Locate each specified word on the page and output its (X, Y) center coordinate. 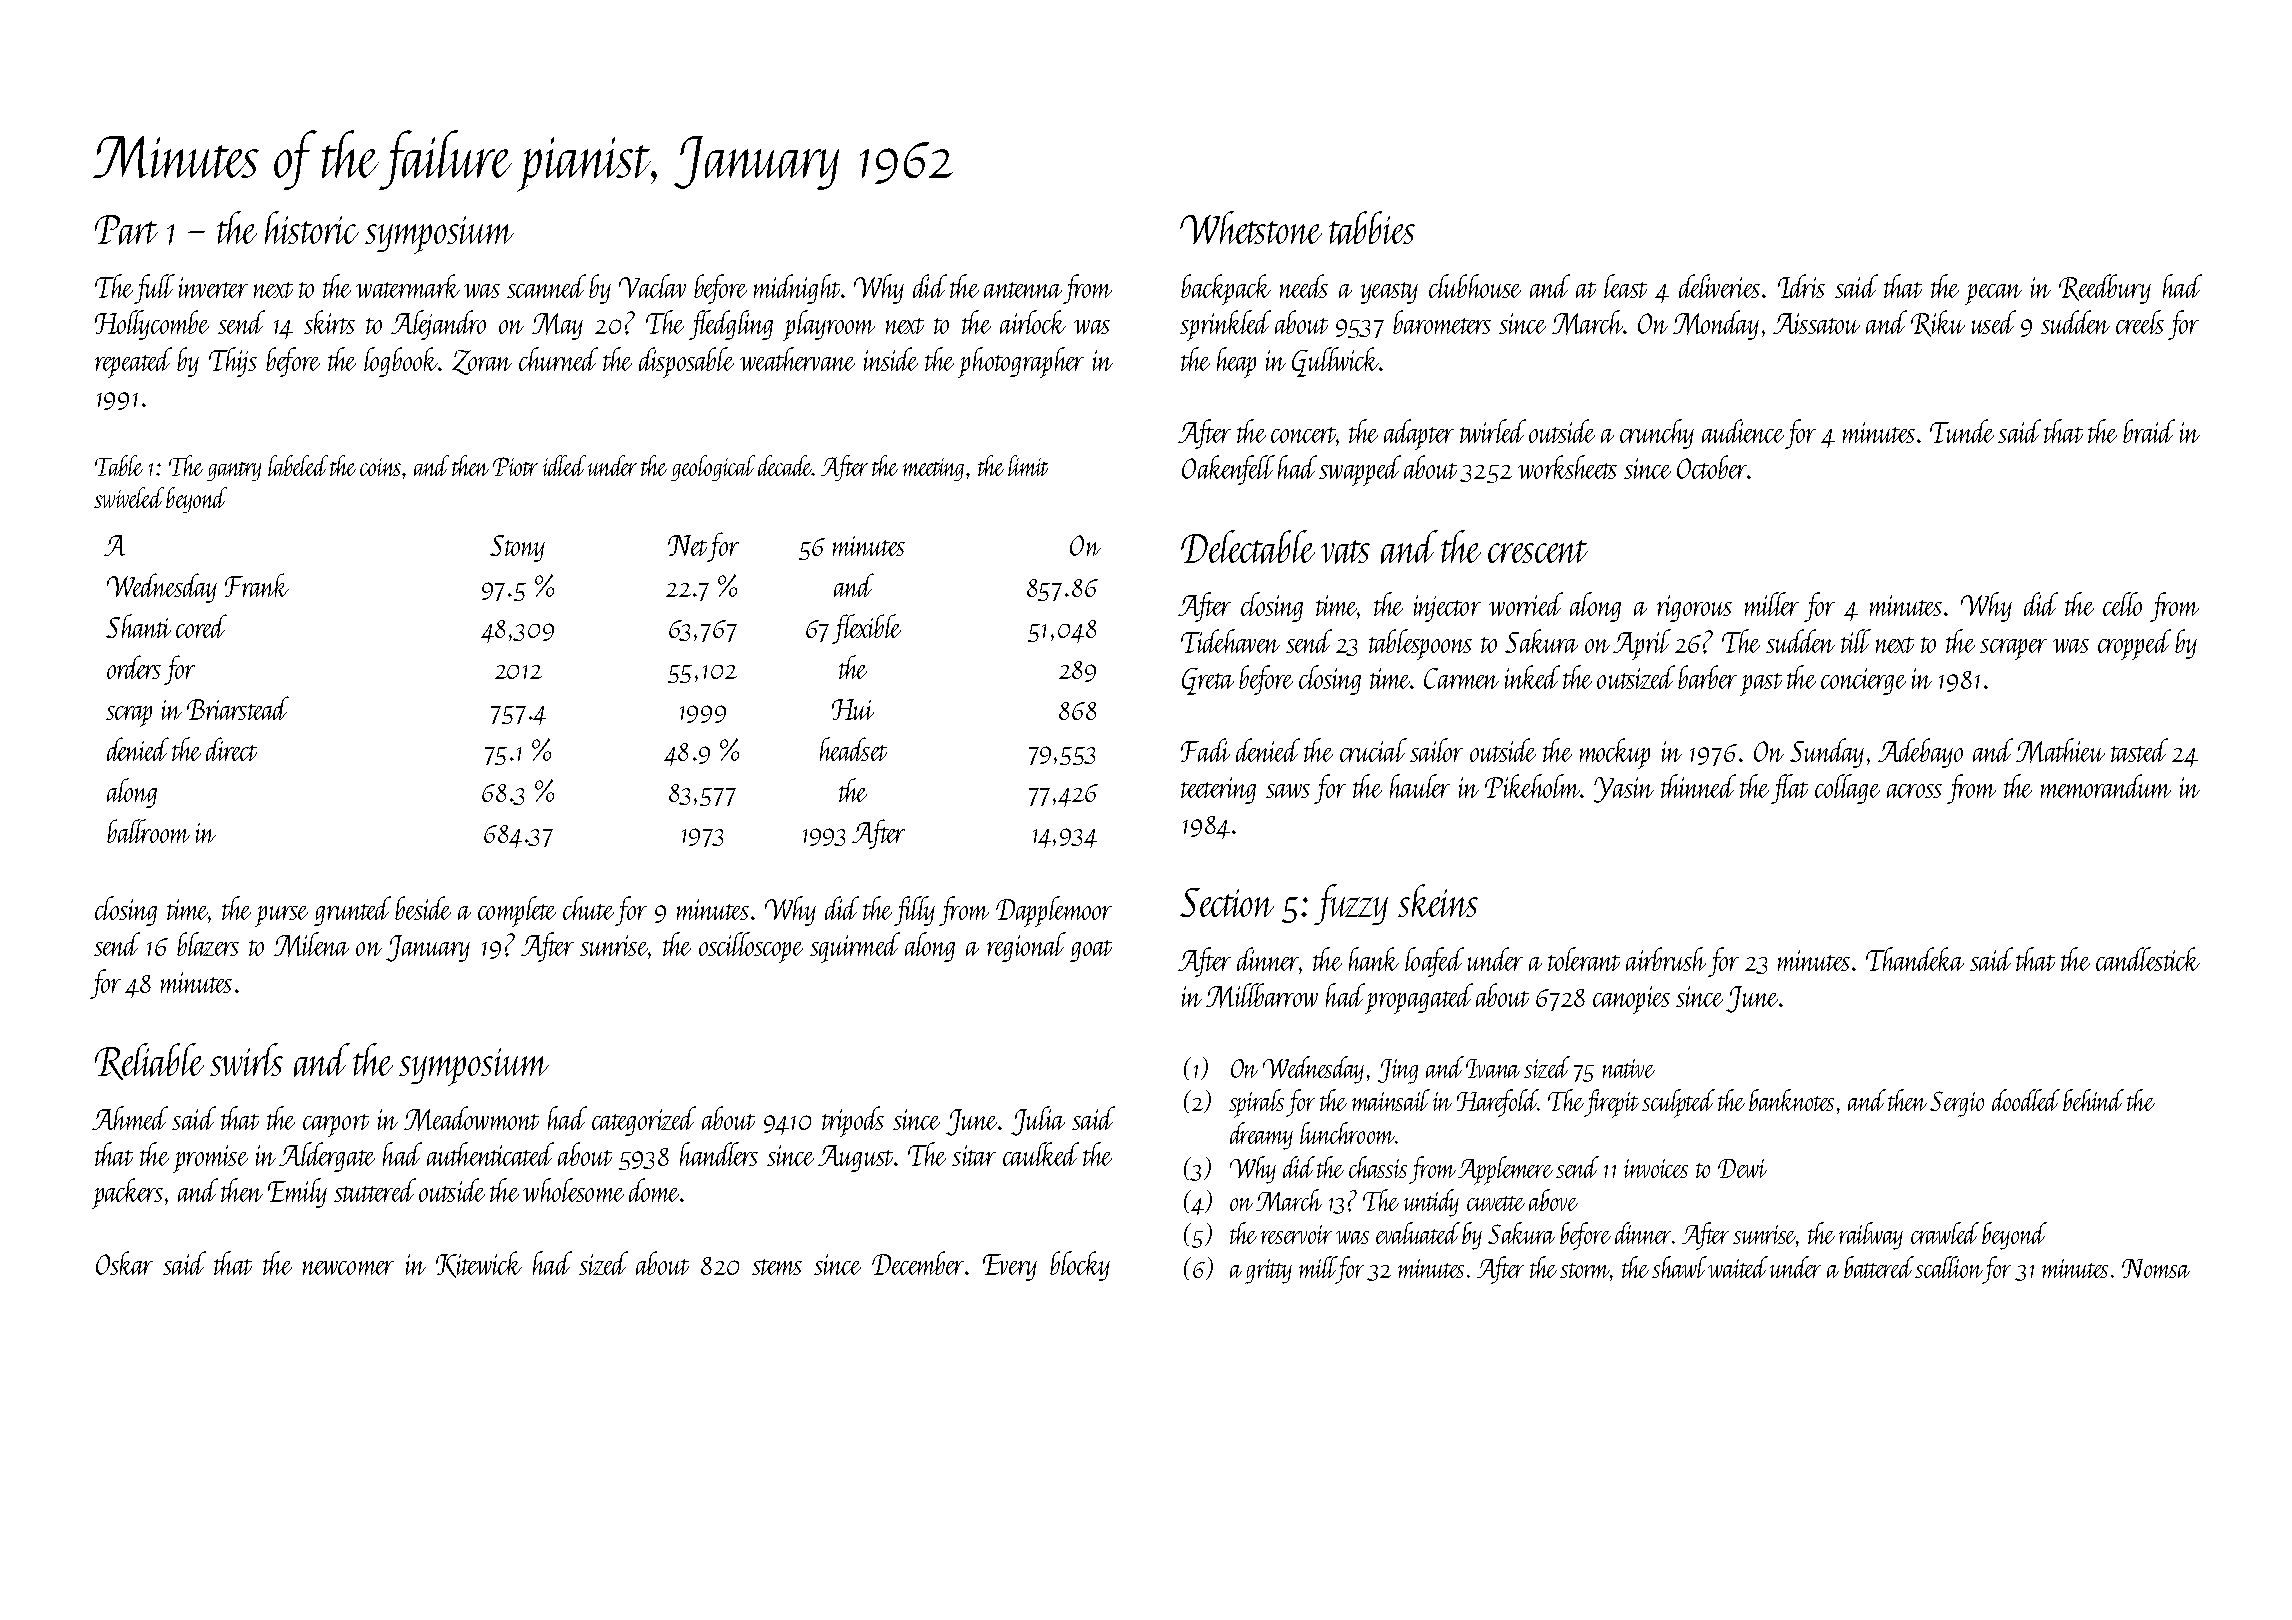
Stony (517, 548)
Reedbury (2105, 289)
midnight (797, 289)
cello (2122, 604)
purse (281, 916)
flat (1789, 789)
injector (1447, 608)
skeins (1438, 900)
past (1761, 684)
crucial (1373, 750)
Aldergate (327, 1157)
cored (201, 626)
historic (312, 227)
